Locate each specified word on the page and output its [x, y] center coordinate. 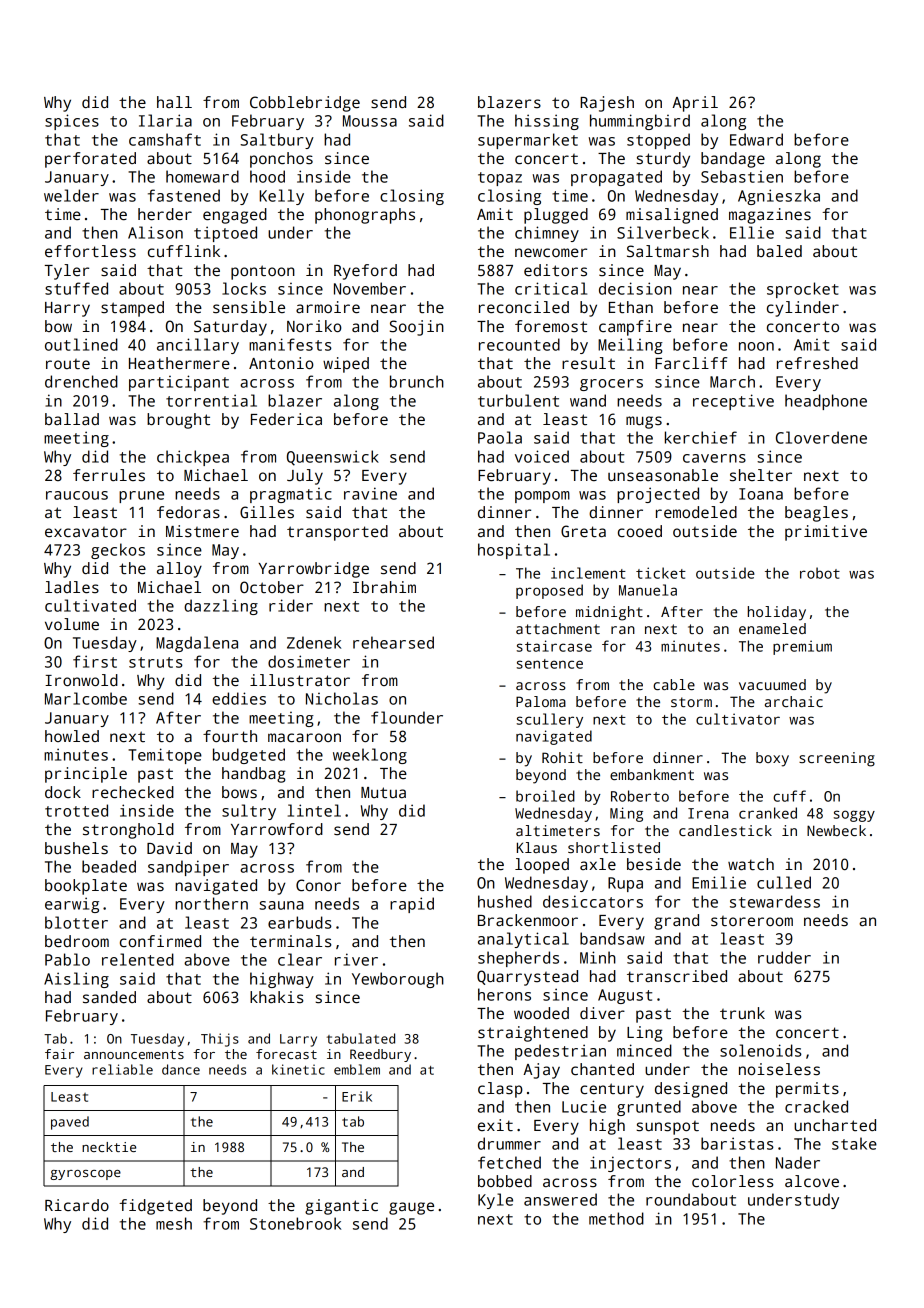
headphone [826, 402]
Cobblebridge [305, 104]
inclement [588, 573]
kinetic [298, 1069]
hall [174, 102]
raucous [77, 495]
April [695, 104]
